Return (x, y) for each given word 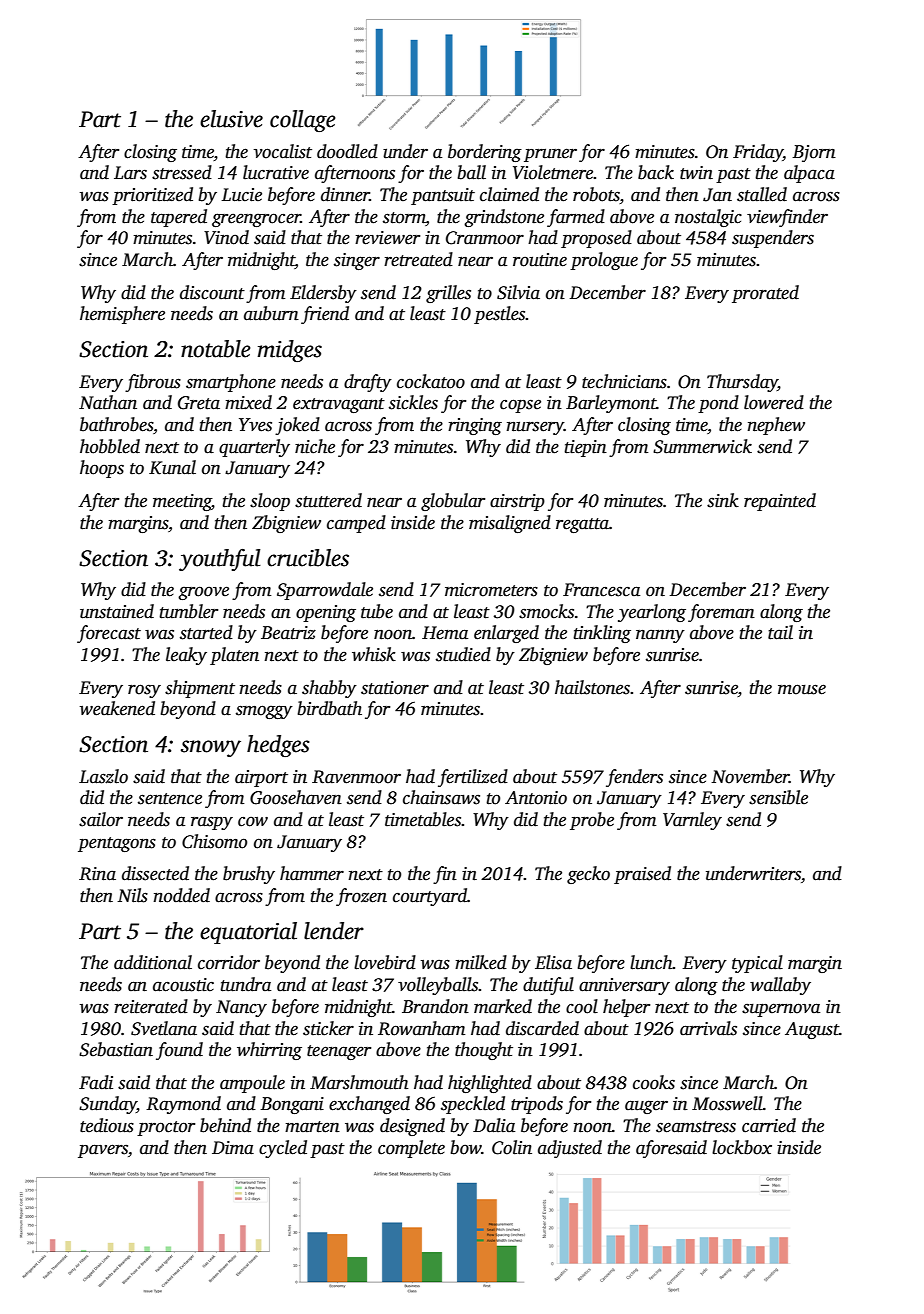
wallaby (780, 986)
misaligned (510, 524)
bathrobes (116, 424)
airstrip (517, 502)
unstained (117, 611)
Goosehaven (296, 797)
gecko (588, 875)
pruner (550, 155)
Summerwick (702, 446)
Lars (130, 173)
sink (723, 500)
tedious (107, 1125)
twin (696, 173)
